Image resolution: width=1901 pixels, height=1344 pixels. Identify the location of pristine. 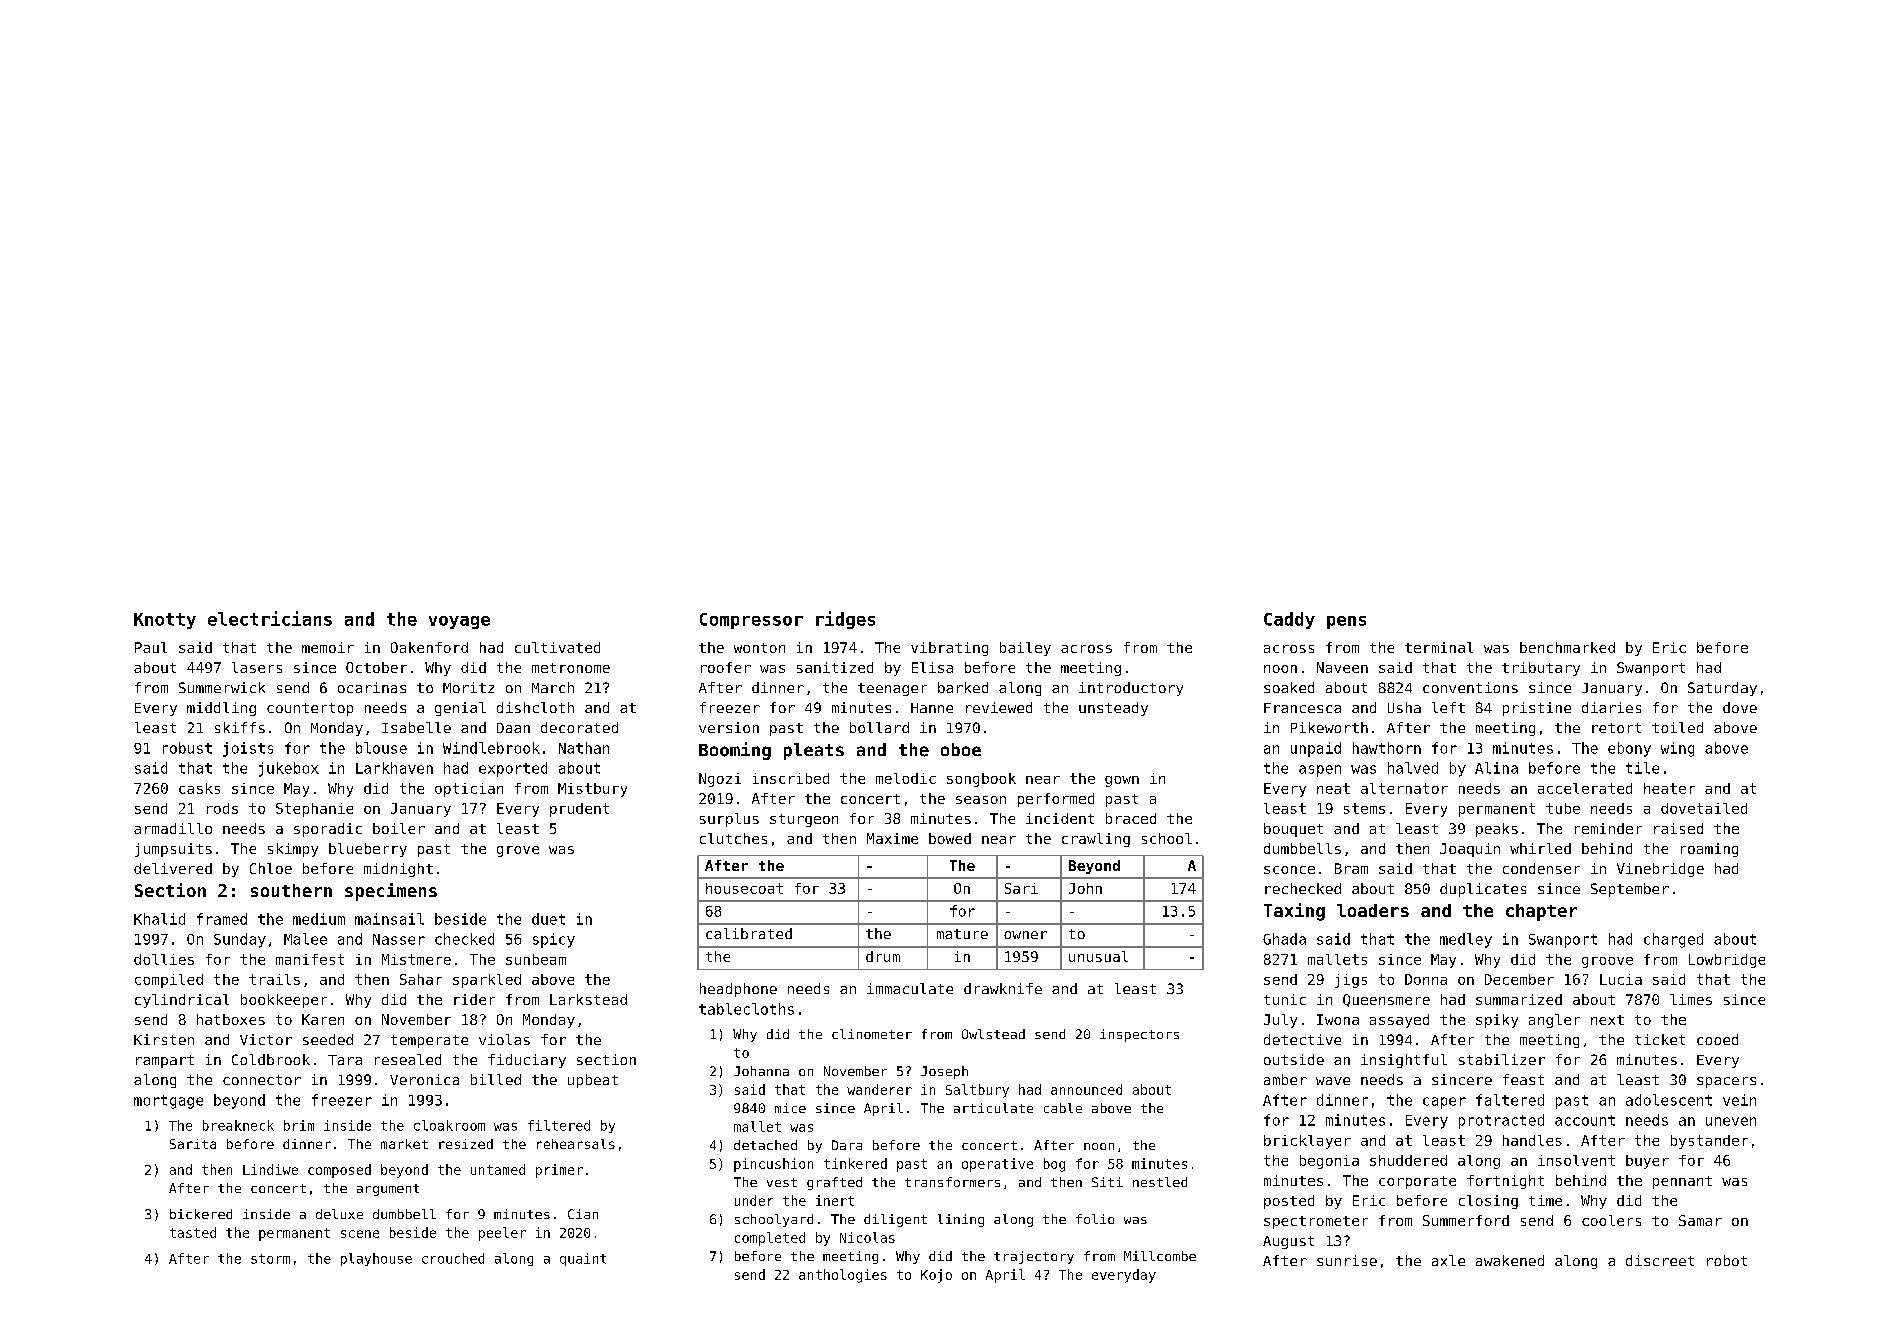
(1537, 709).
